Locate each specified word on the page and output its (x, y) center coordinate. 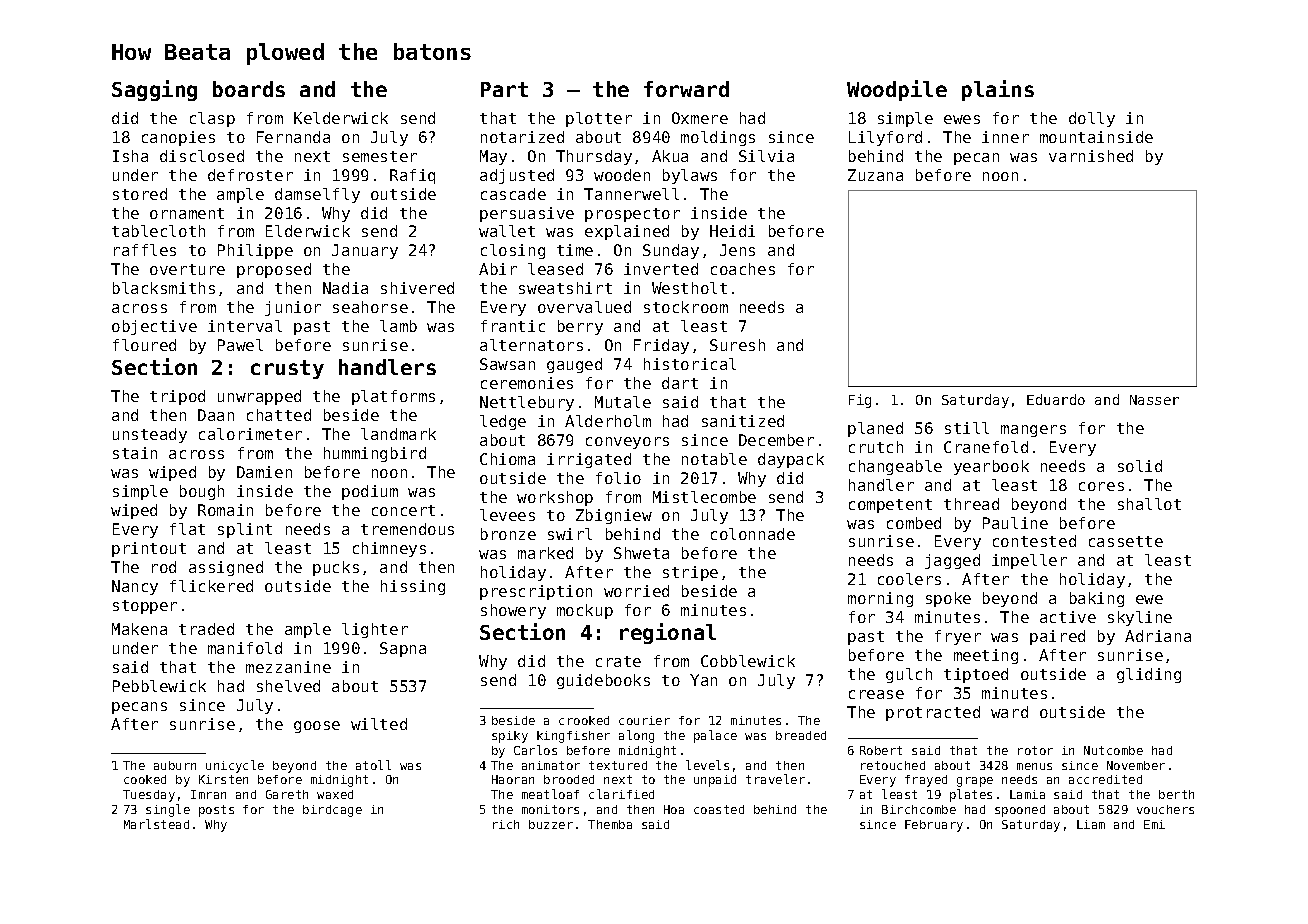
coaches (743, 269)
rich (506, 824)
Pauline (1015, 523)
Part (504, 89)
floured (144, 345)
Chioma (507, 459)
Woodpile (897, 90)
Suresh (737, 345)
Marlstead (156, 824)
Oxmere (700, 118)
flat (187, 529)
